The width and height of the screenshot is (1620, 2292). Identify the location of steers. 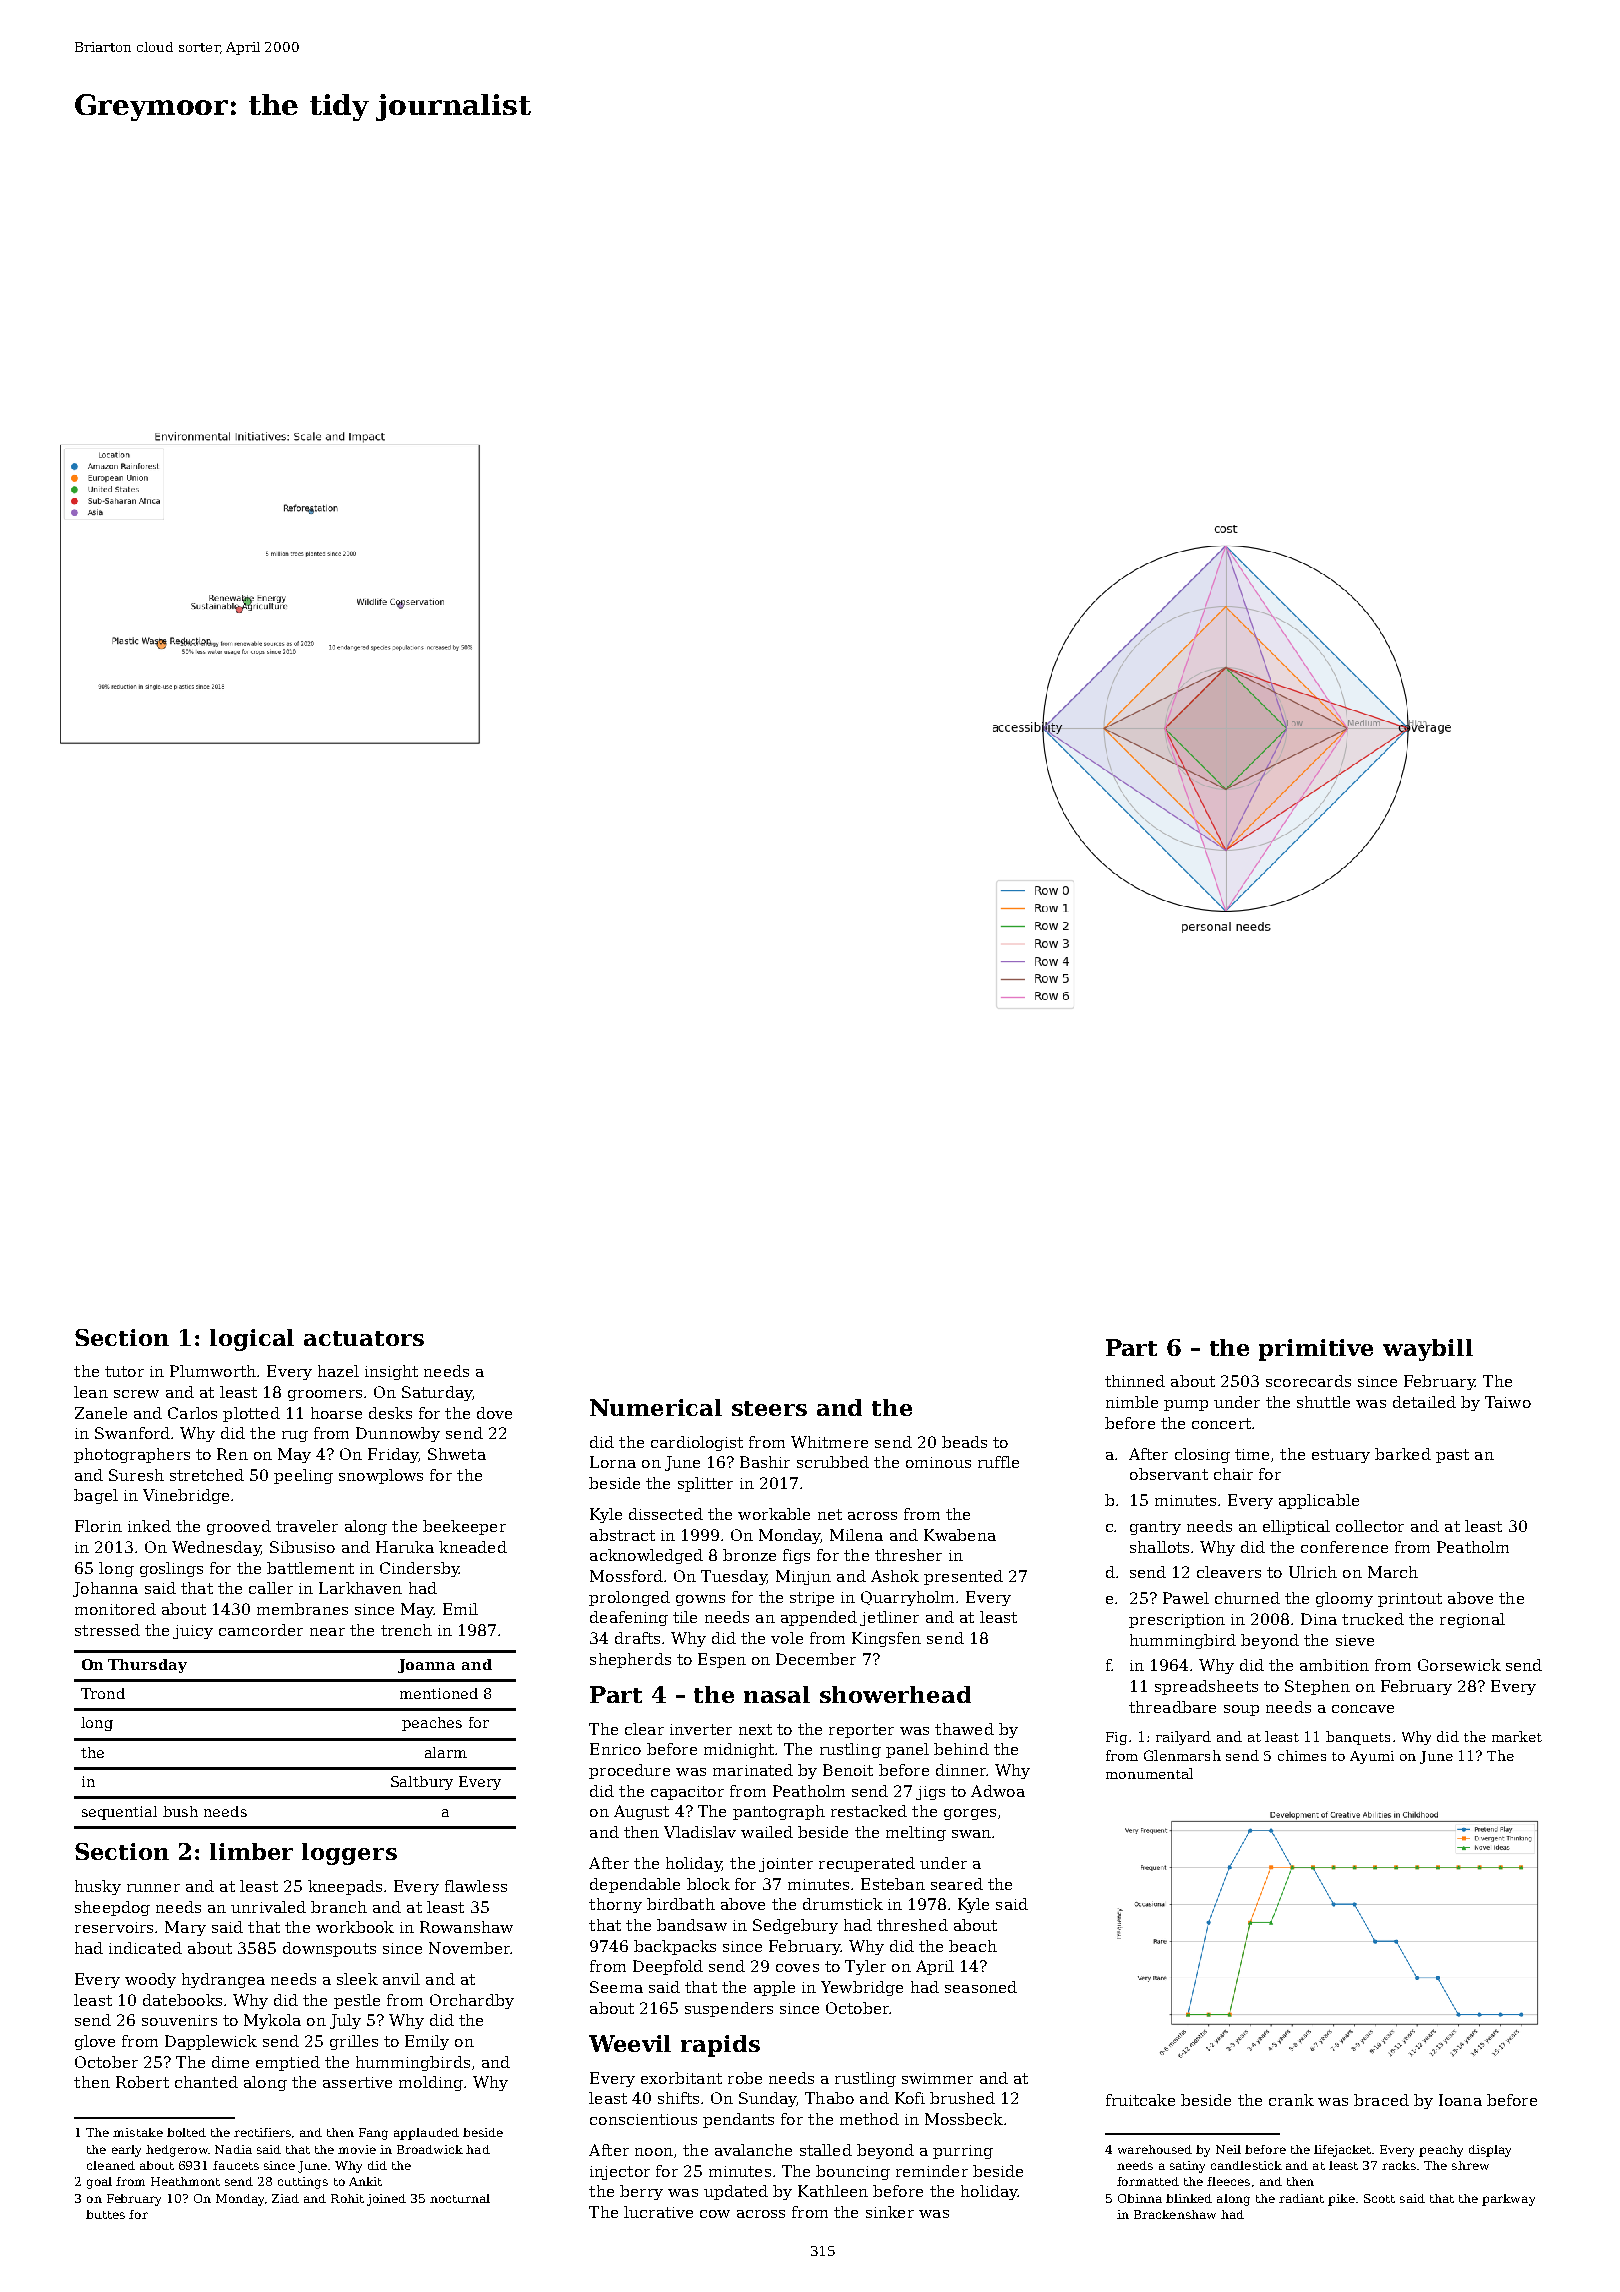
(769, 1408).
